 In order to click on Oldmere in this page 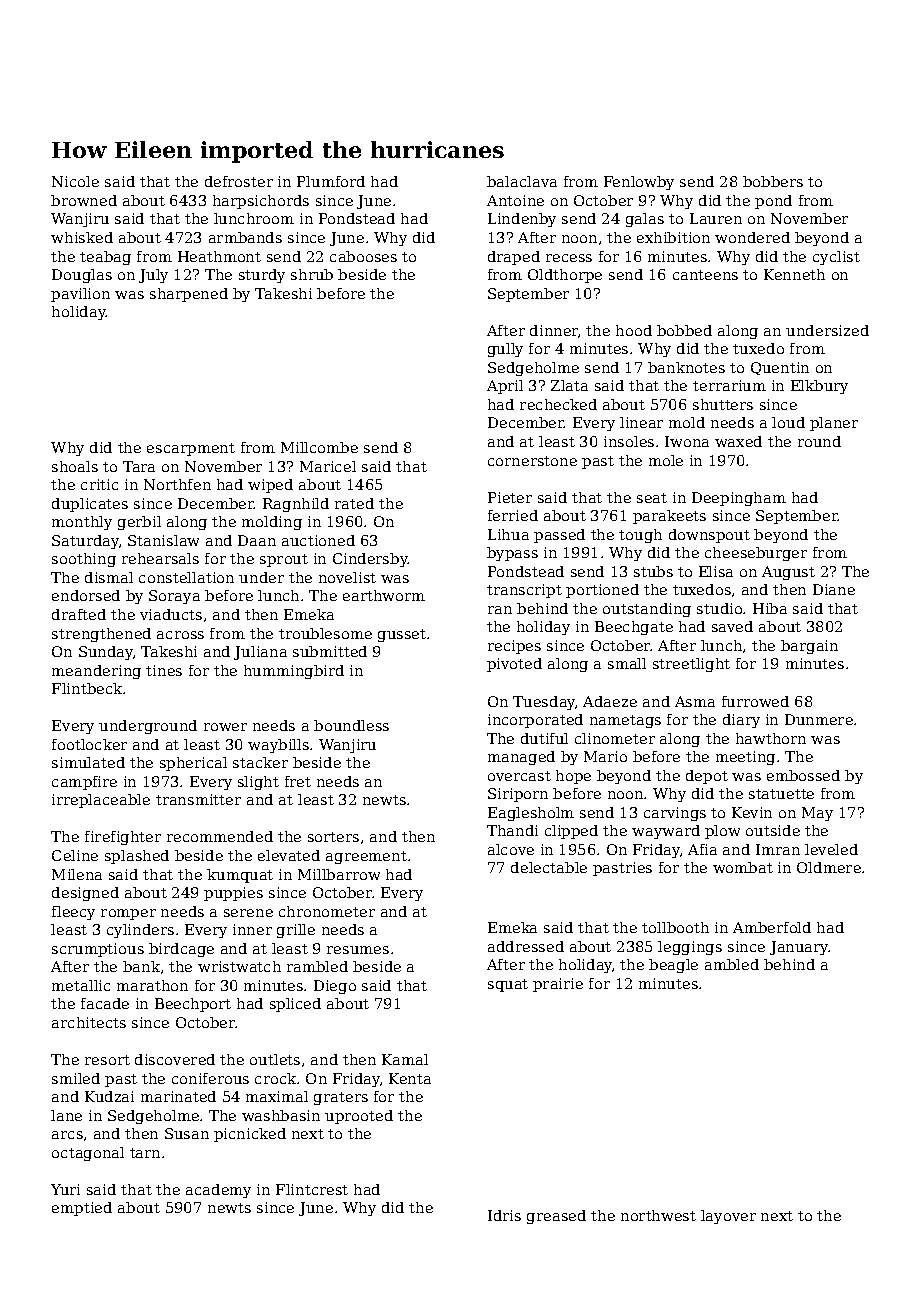, I will do `click(829, 867)`.
